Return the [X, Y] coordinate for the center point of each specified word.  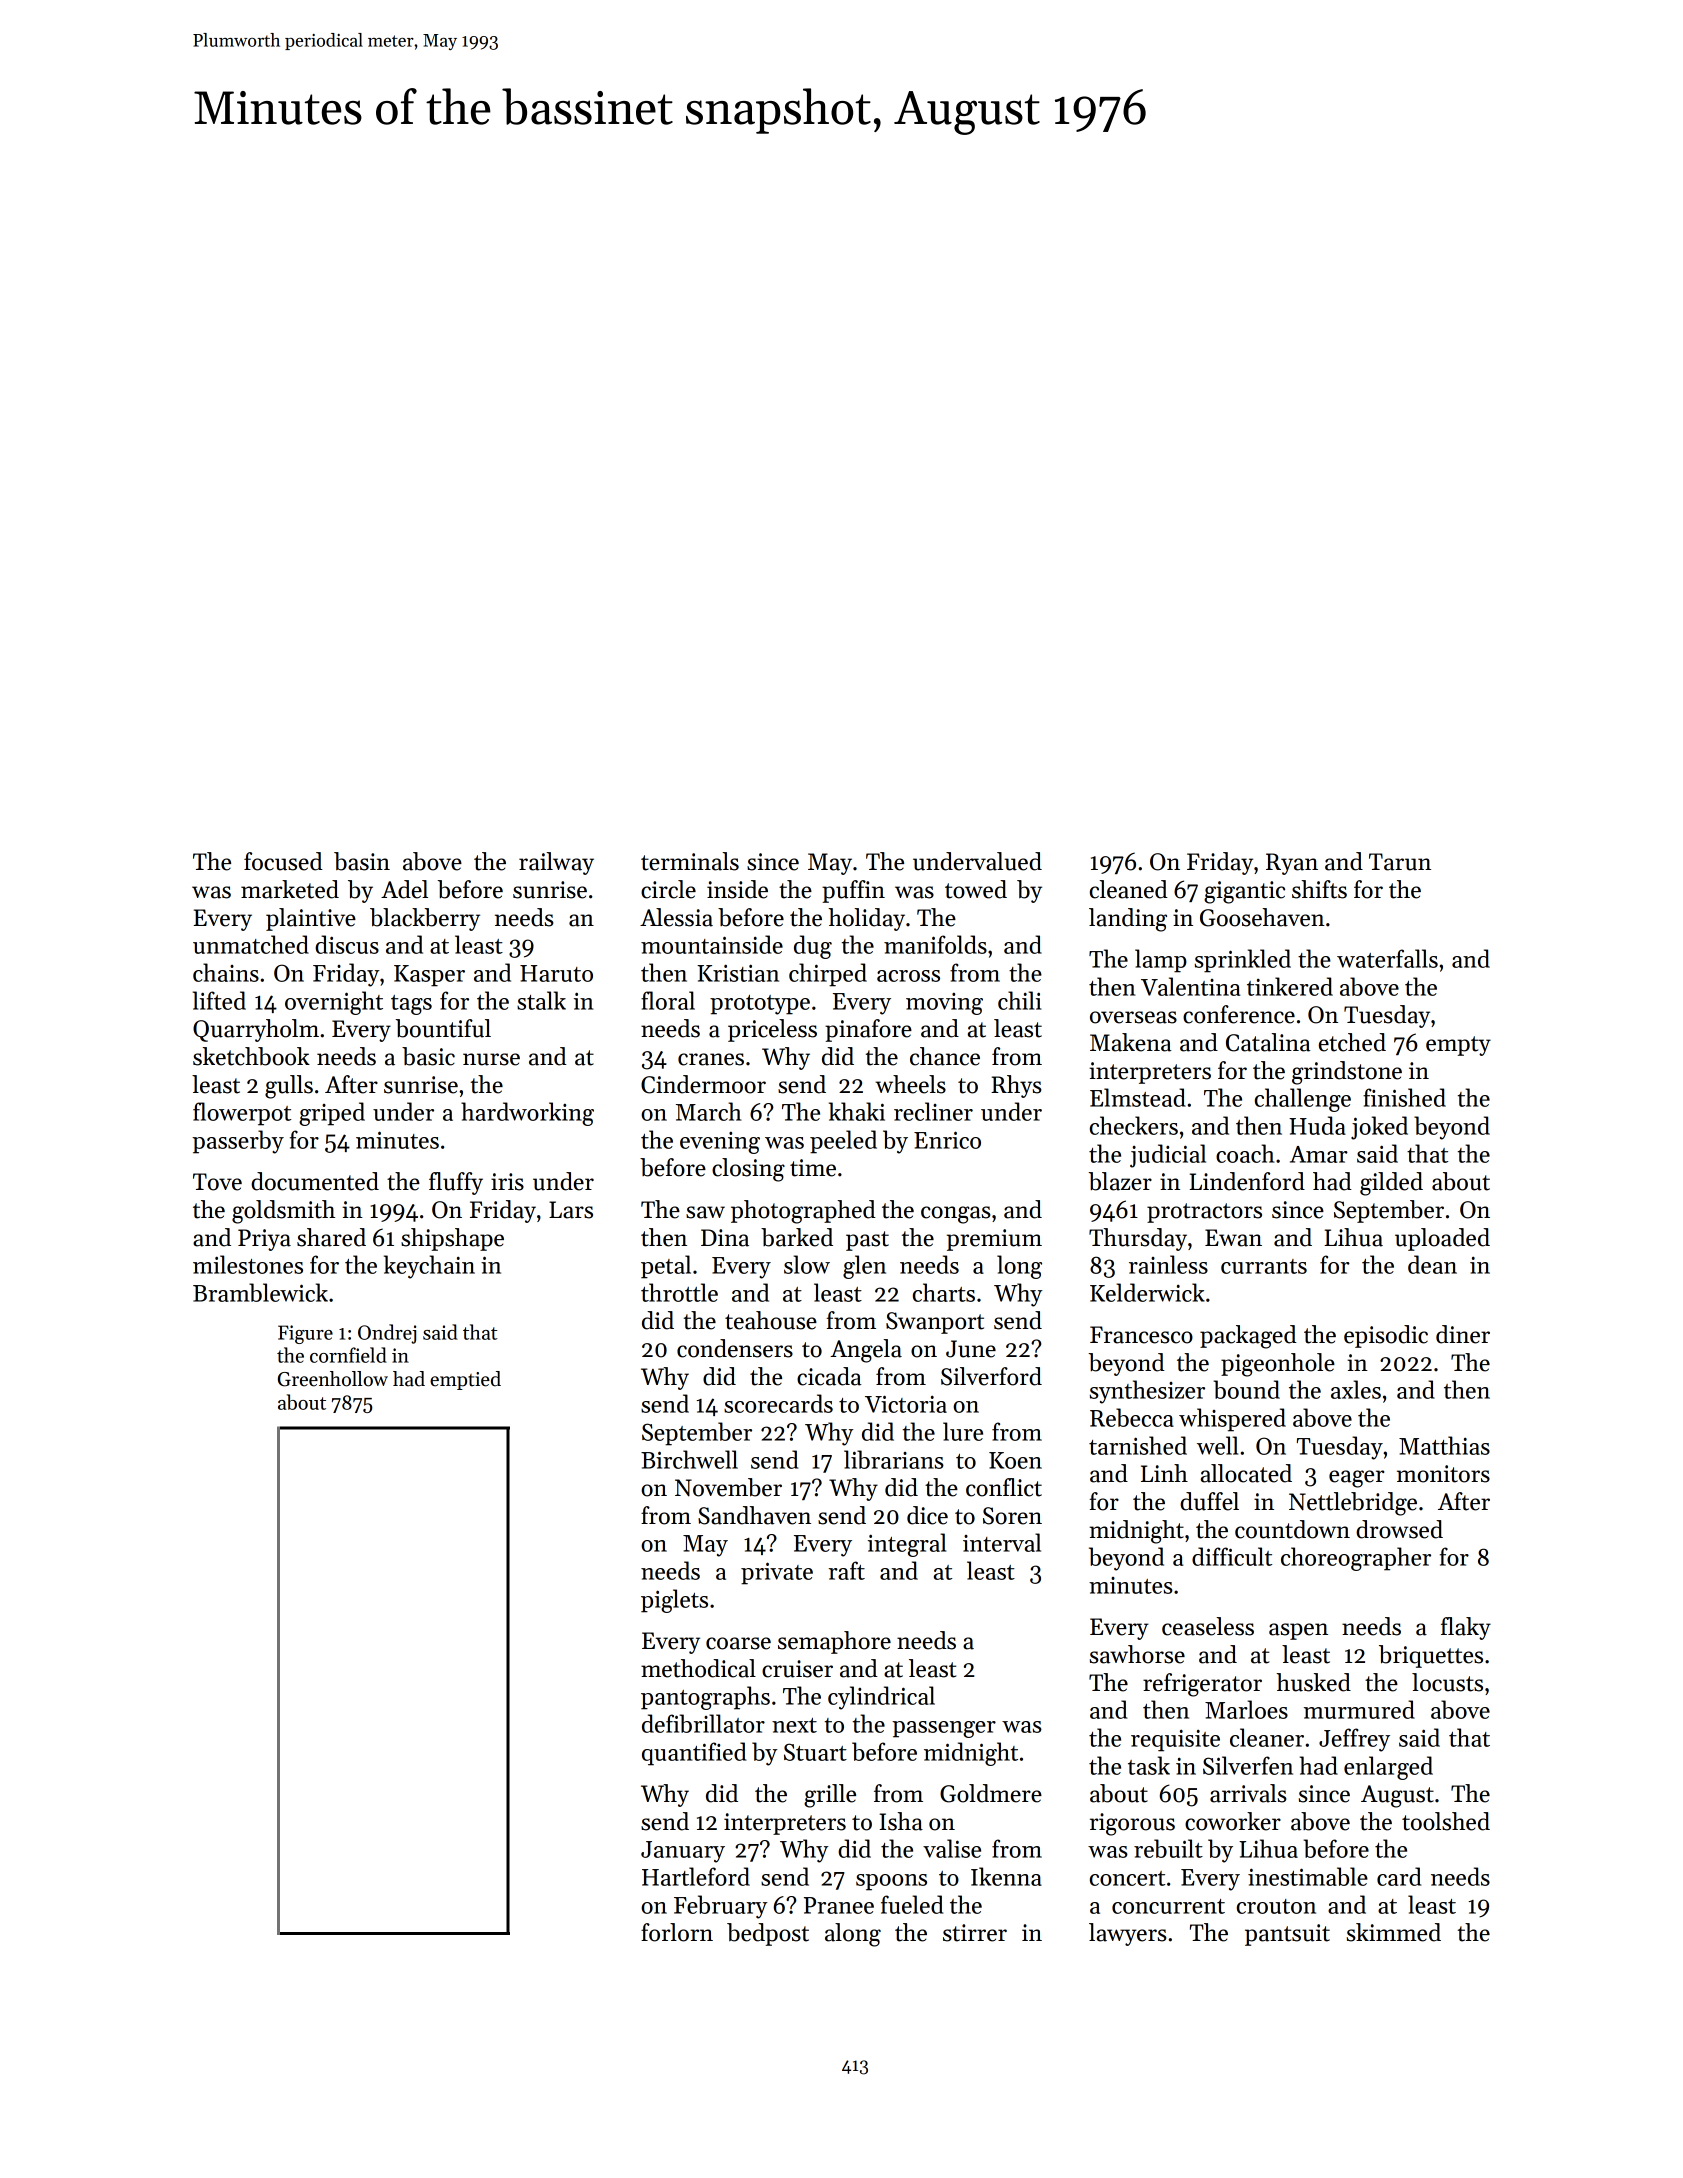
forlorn [677, 1932]
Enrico [947, 1140]
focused [283, 861]
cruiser [797, 1669]
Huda [1317, 1125]
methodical [698, 1668]
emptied [465, 1380]
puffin [853, 891]
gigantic [1244, 892]
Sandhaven [754, 1515]
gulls [289, 1087]
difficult [1232, 1556]
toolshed [1446, 1821]
